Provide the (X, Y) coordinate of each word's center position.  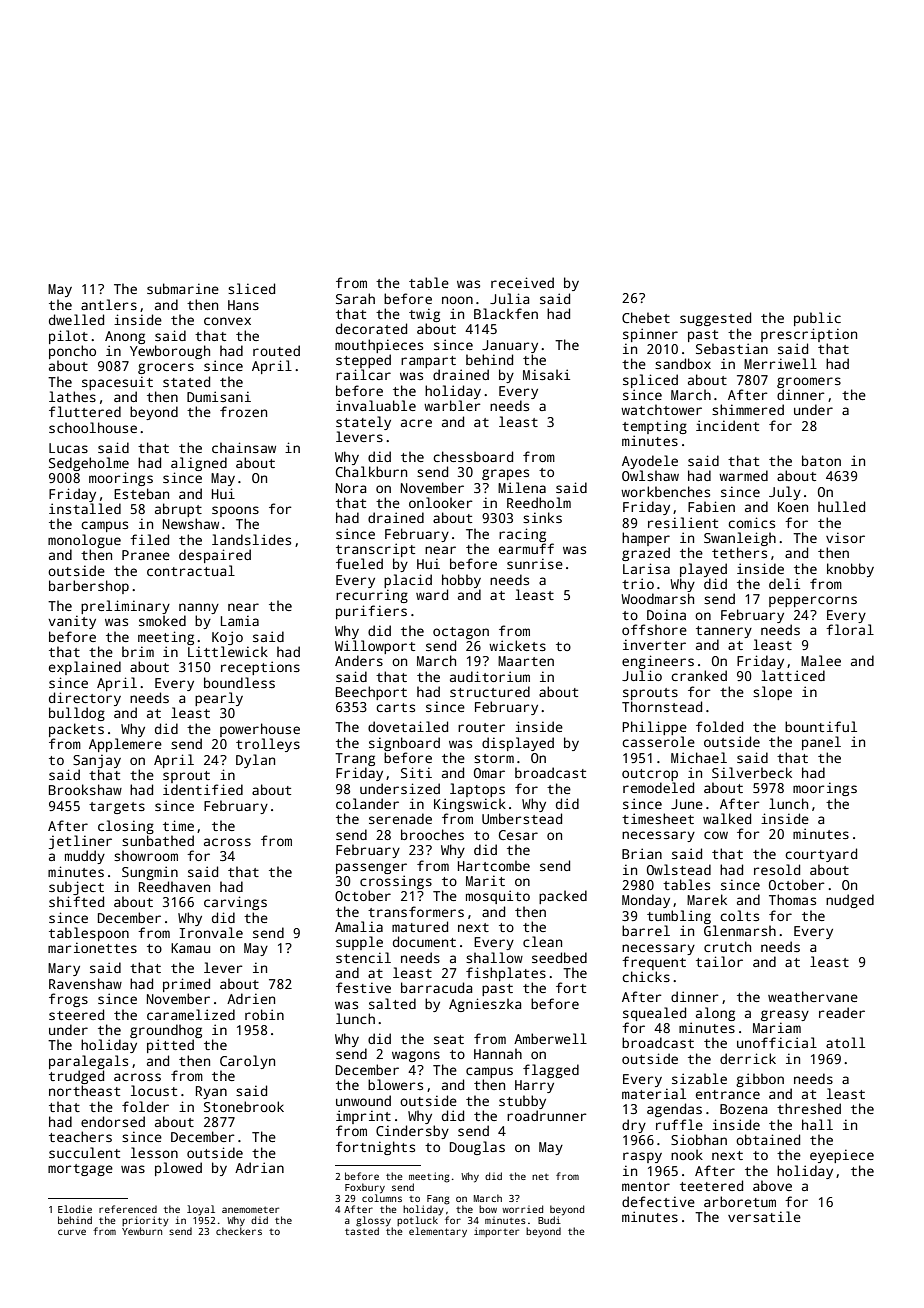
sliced (251, 288)
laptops (477, 790)
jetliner (80, 842)
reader (842, 1012)
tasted (362, 1231)
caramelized (191, 1014)
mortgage (80, 1170)
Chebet (646, 317)
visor (845, 537)
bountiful (821, 726)
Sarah (355, 298)
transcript (375, 550)
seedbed (559, 957)
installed (85, 508)
